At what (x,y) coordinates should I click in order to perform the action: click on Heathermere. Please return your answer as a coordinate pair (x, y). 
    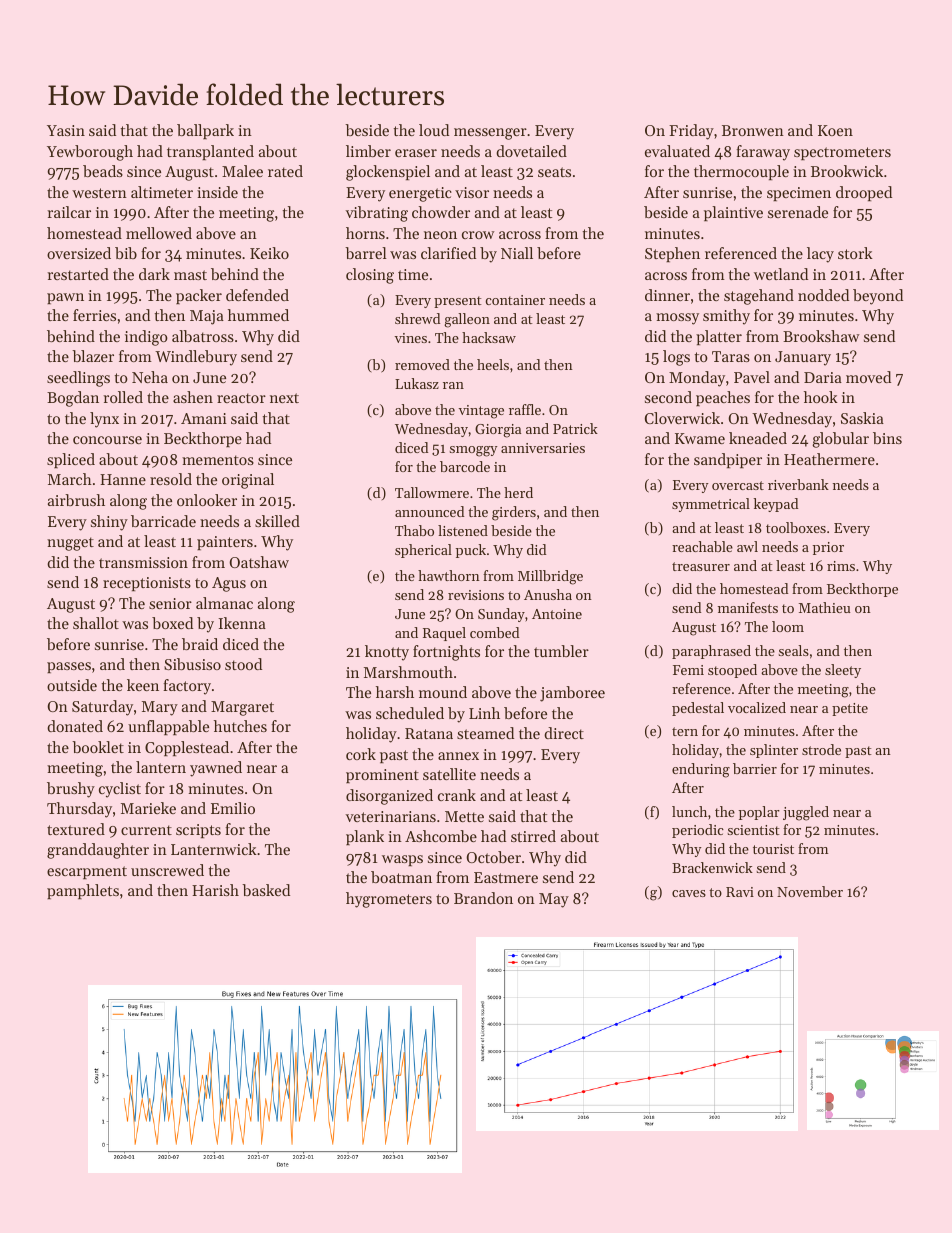
    Looking at the image, I should click on (829, 459).
